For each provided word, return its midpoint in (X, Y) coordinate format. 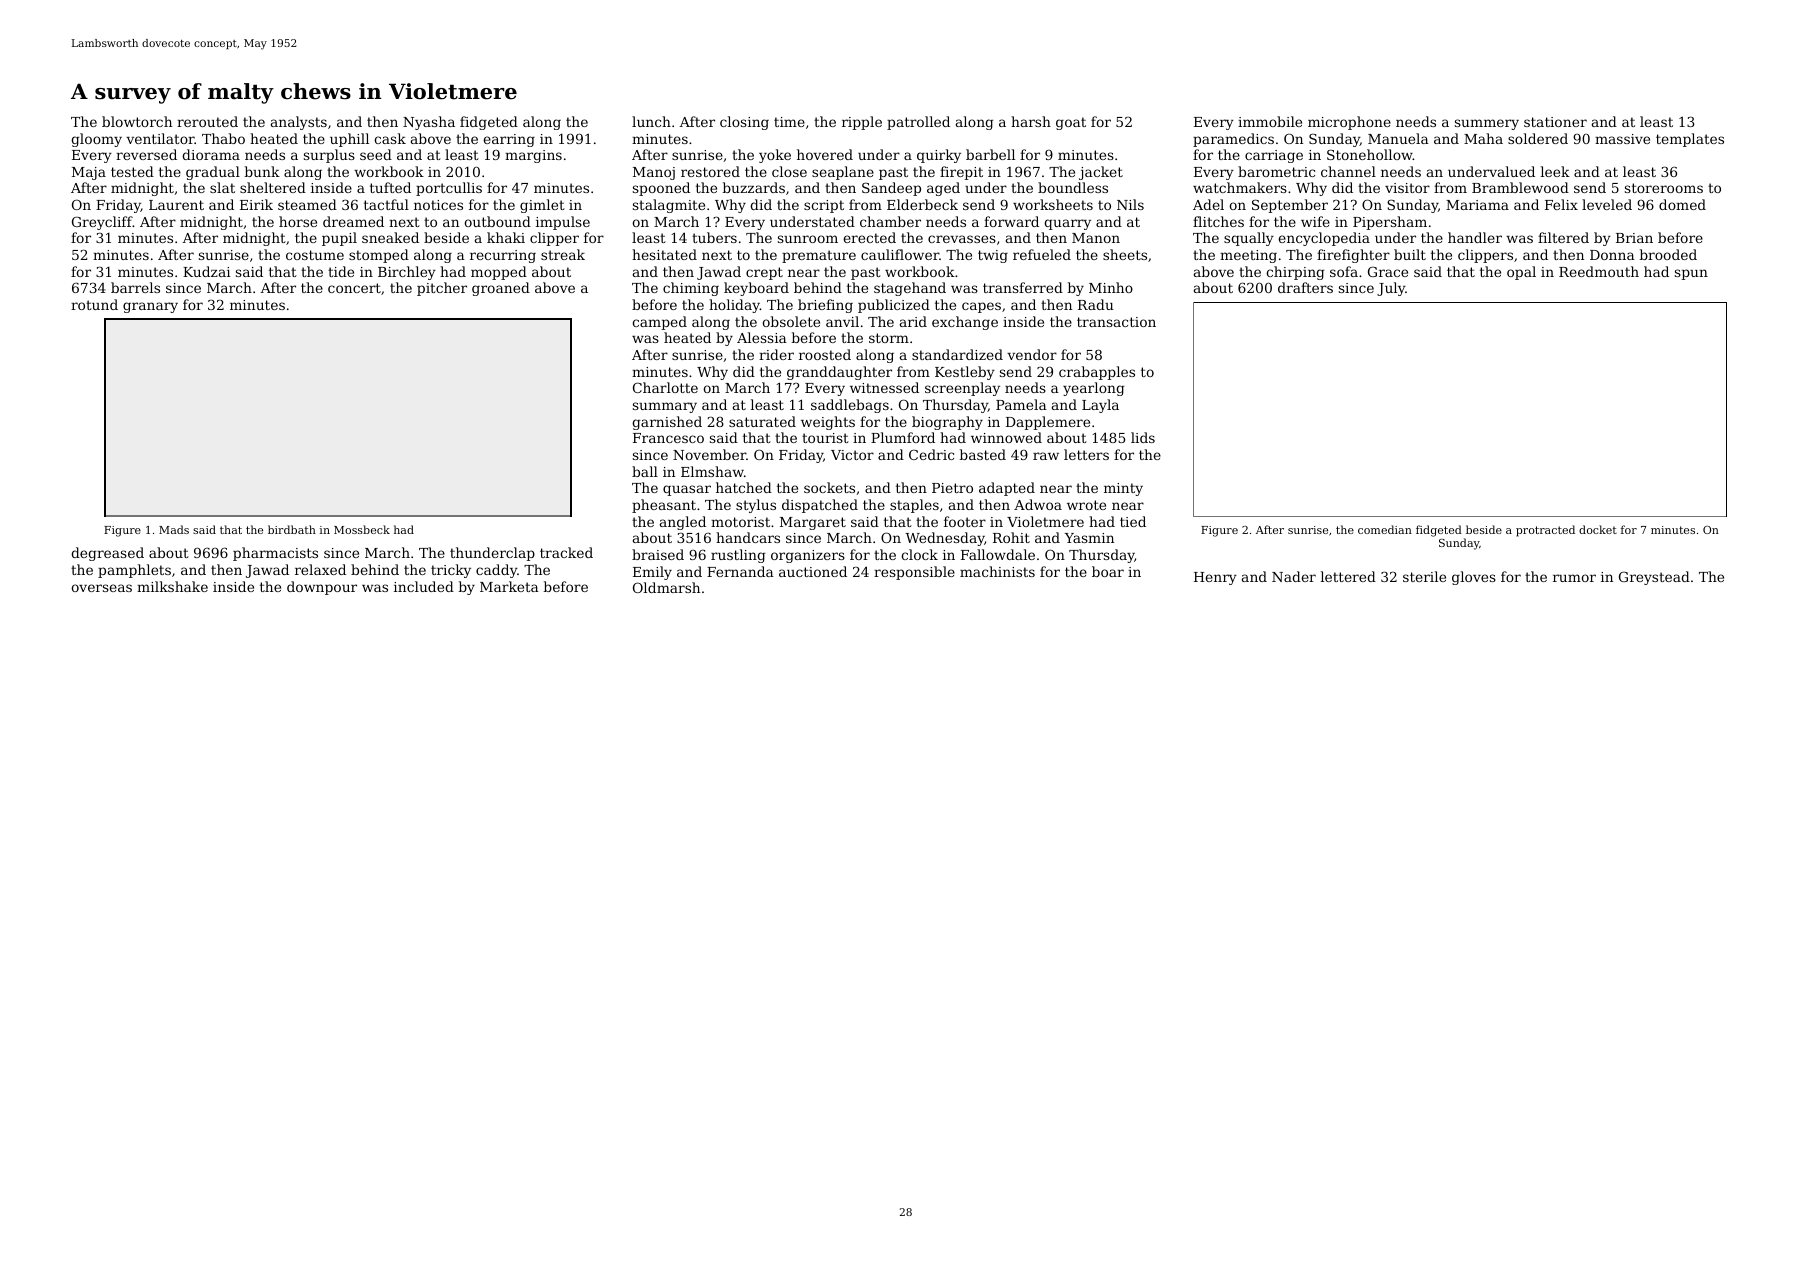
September (1290, 206)
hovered (825, 154)
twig (993, 256)
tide (341, 271)
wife (1315, 221)
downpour (322, 588)
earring (509, 140)
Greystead (1654, 578)
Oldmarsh (666, 587)
